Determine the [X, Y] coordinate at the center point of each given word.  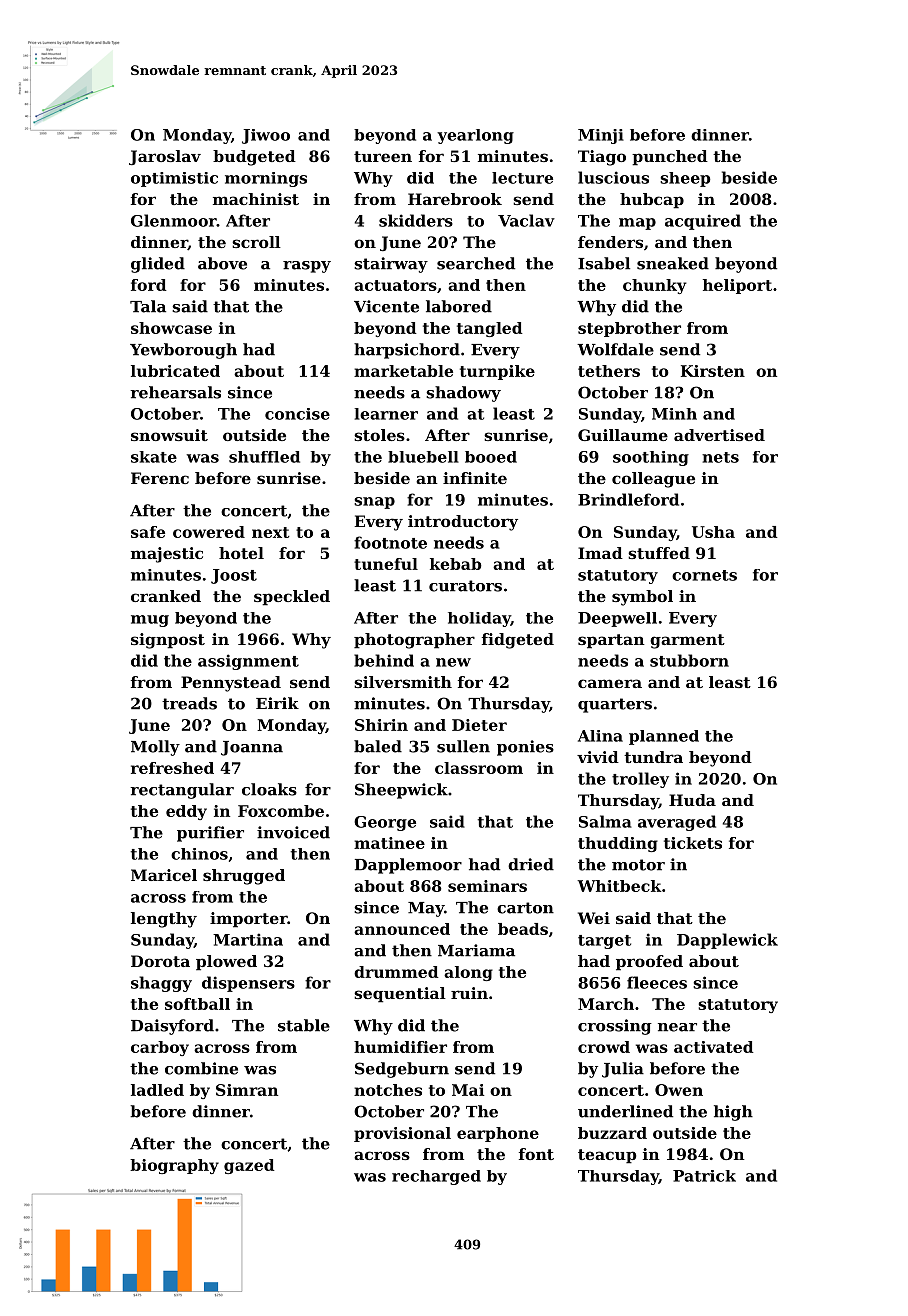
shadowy [463, 394]
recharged [436, 1177]
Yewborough [183, 351]
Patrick [704, 1176]
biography [174, 1166]
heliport [737, 286]
